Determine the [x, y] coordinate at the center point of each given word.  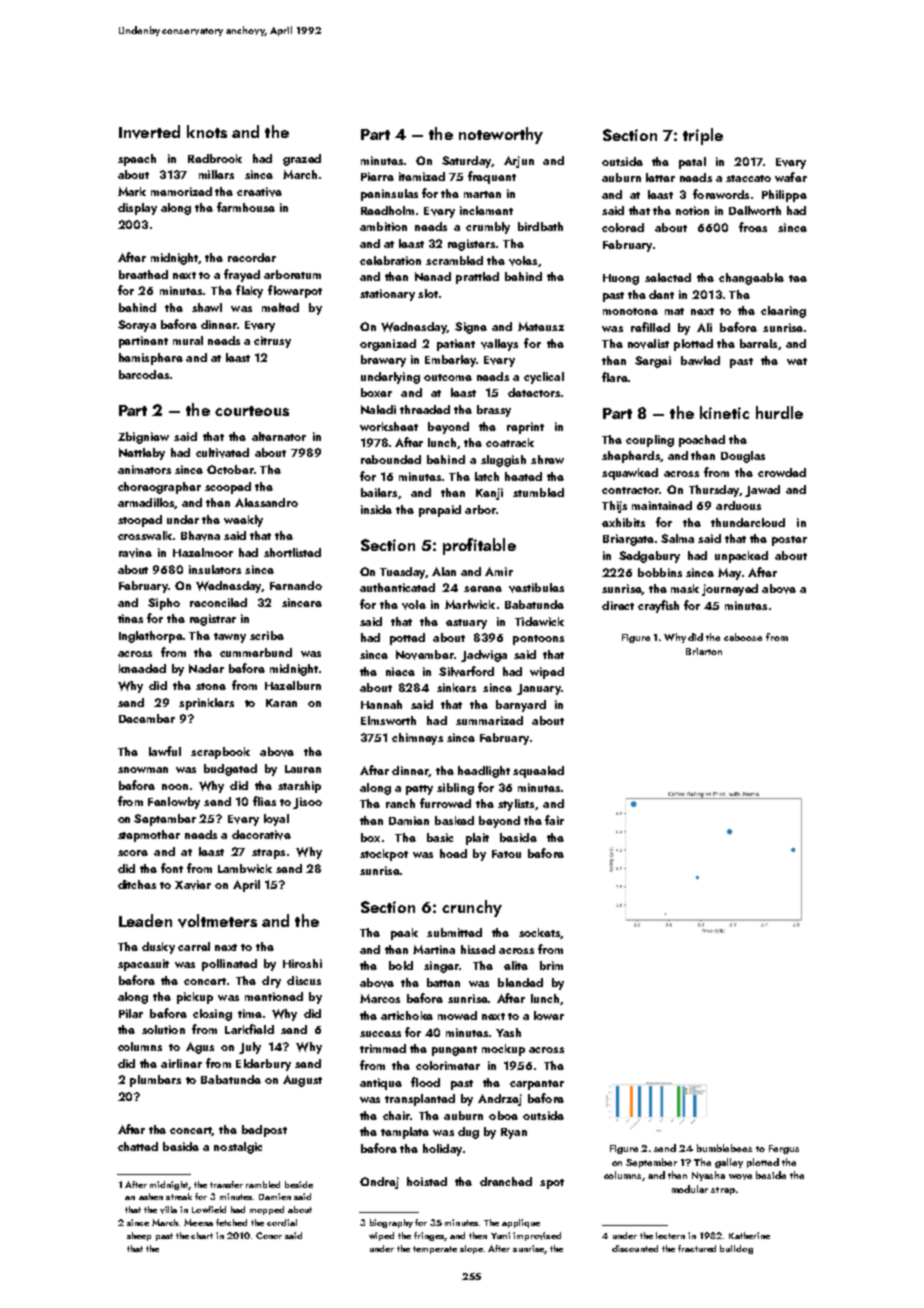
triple [703, 136]
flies [264, 801]
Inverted [149, 132]
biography [391, 1223]
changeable [751, 279]
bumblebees [724, 1148]
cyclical [544, 378]
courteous [252, 411]
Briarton [704, 651]
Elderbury [263, 1065]
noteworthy [501, 135]
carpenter [537, 1085]
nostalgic [238, 1148]
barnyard [521, 706]
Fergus [784, 1149]
